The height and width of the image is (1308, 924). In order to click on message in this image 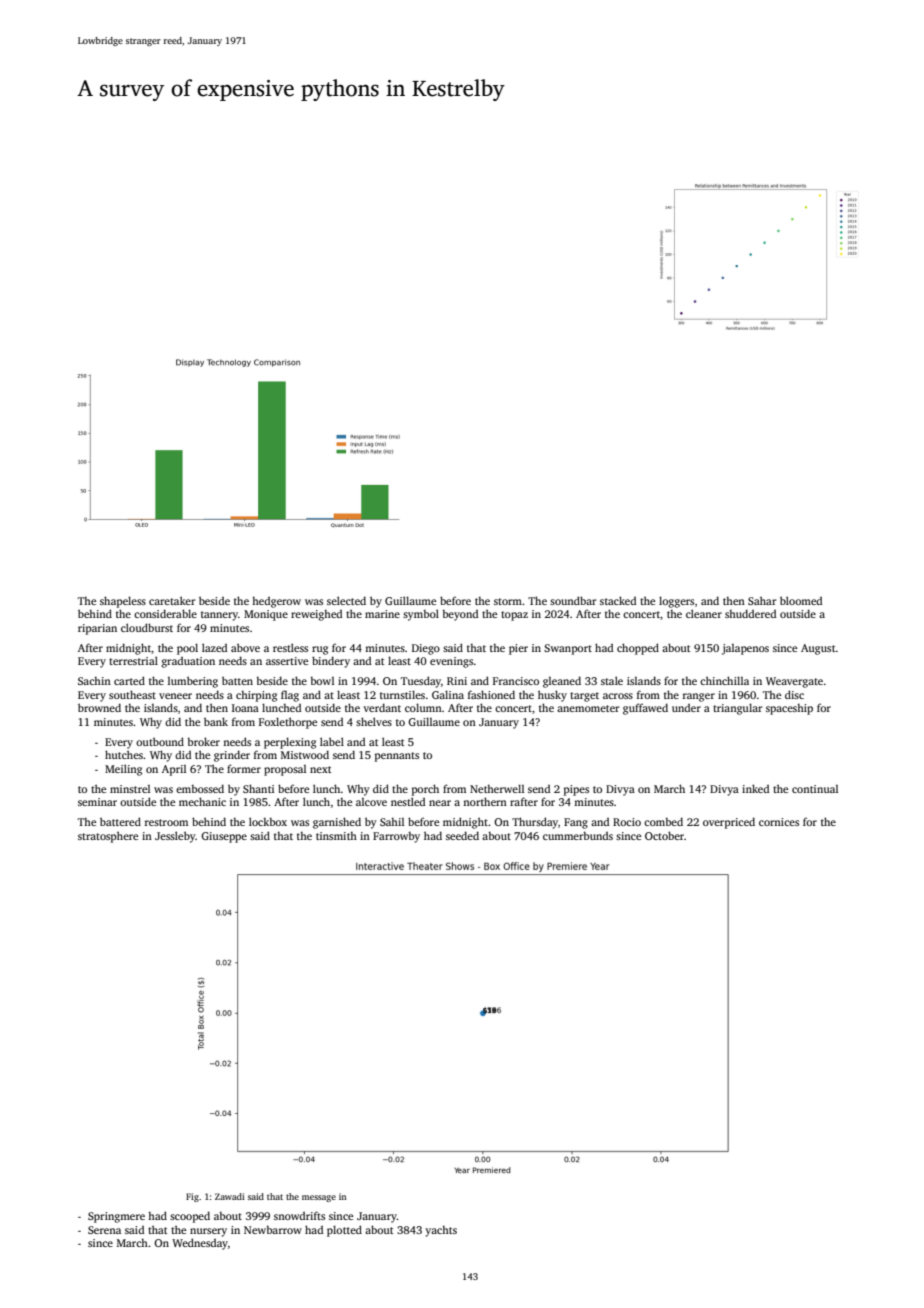, I will do `click(319, 1198)`.
